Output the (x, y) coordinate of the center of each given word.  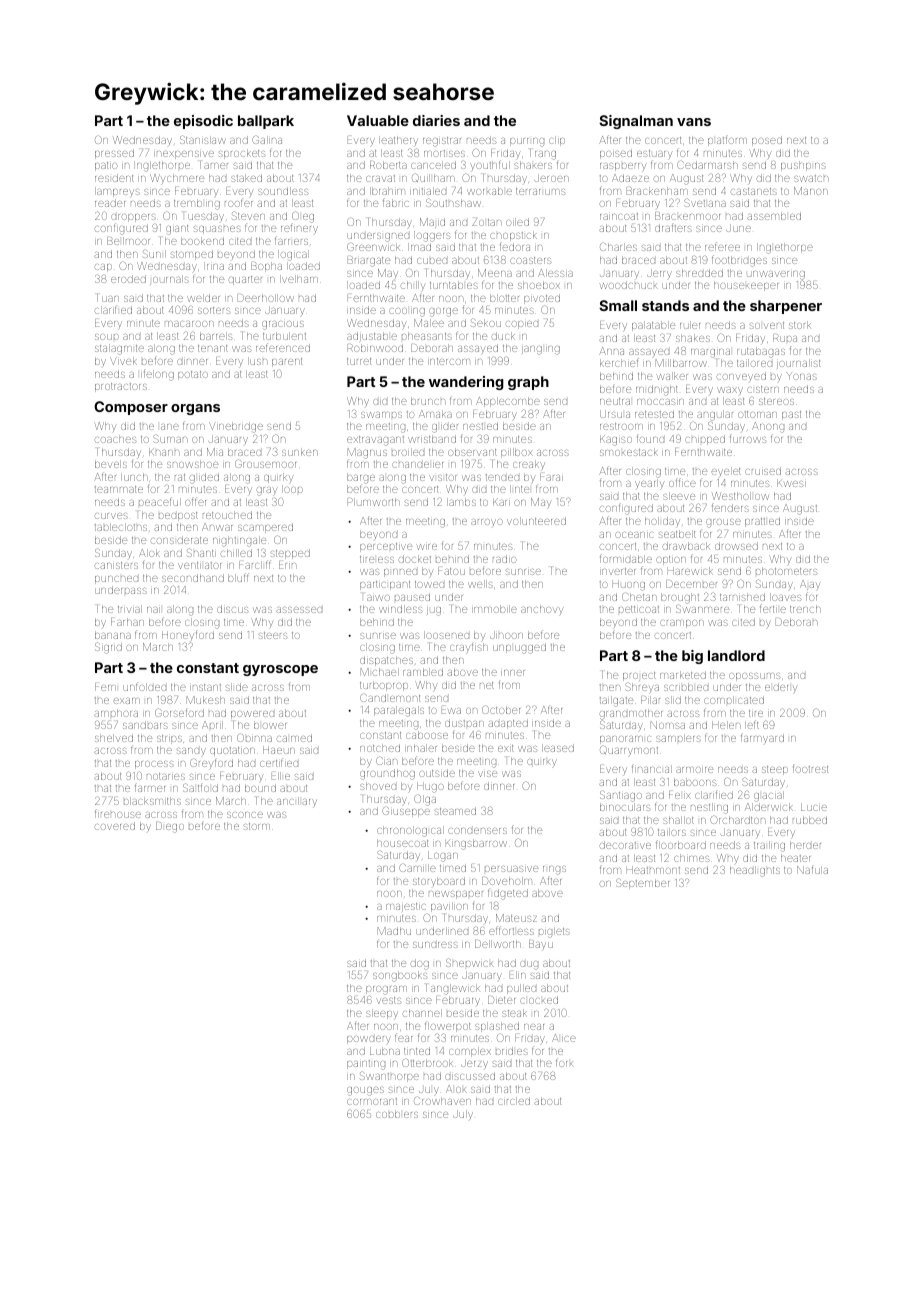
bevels (111, 464)
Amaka (435, 414)
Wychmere (177, 179)
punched (116, 580)
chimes (692, 858)
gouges (365, 1091)
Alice (564, 1038)
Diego (170, 827)
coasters (531, 260)
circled (514, 1101)
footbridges (739, 261)
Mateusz (516, 918)
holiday (662, 521)
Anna (611, 351)
